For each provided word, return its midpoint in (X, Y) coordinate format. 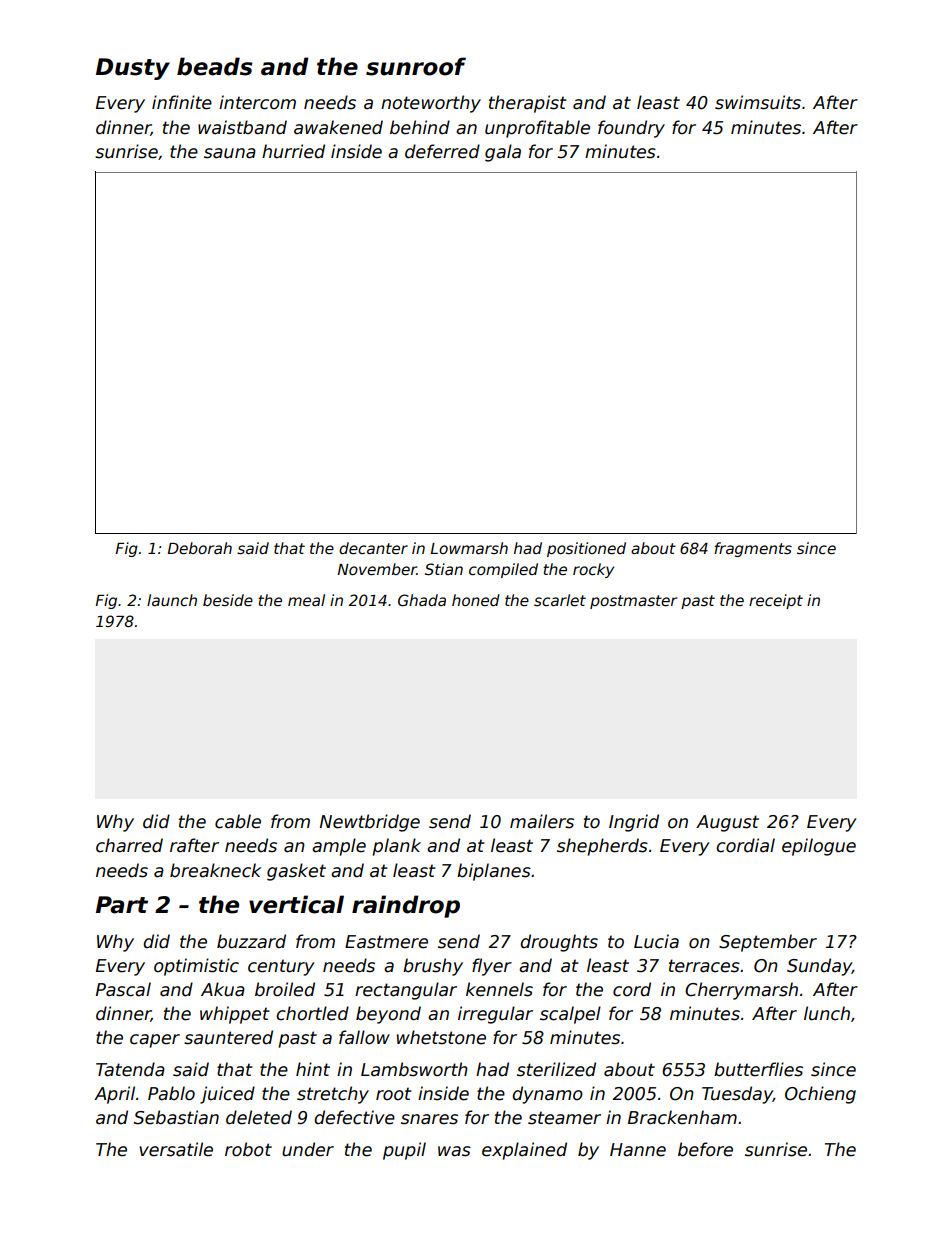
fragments (753, 549)
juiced (227, 1095)
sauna (230, 153)
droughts (559, 943)
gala (503, 153)
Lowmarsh (469, 548)
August (727, 823)
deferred (442, 151)
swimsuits (758, 102)
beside (228, 600)
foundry (631, 129)
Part (122, 905)
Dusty (133, 69)
